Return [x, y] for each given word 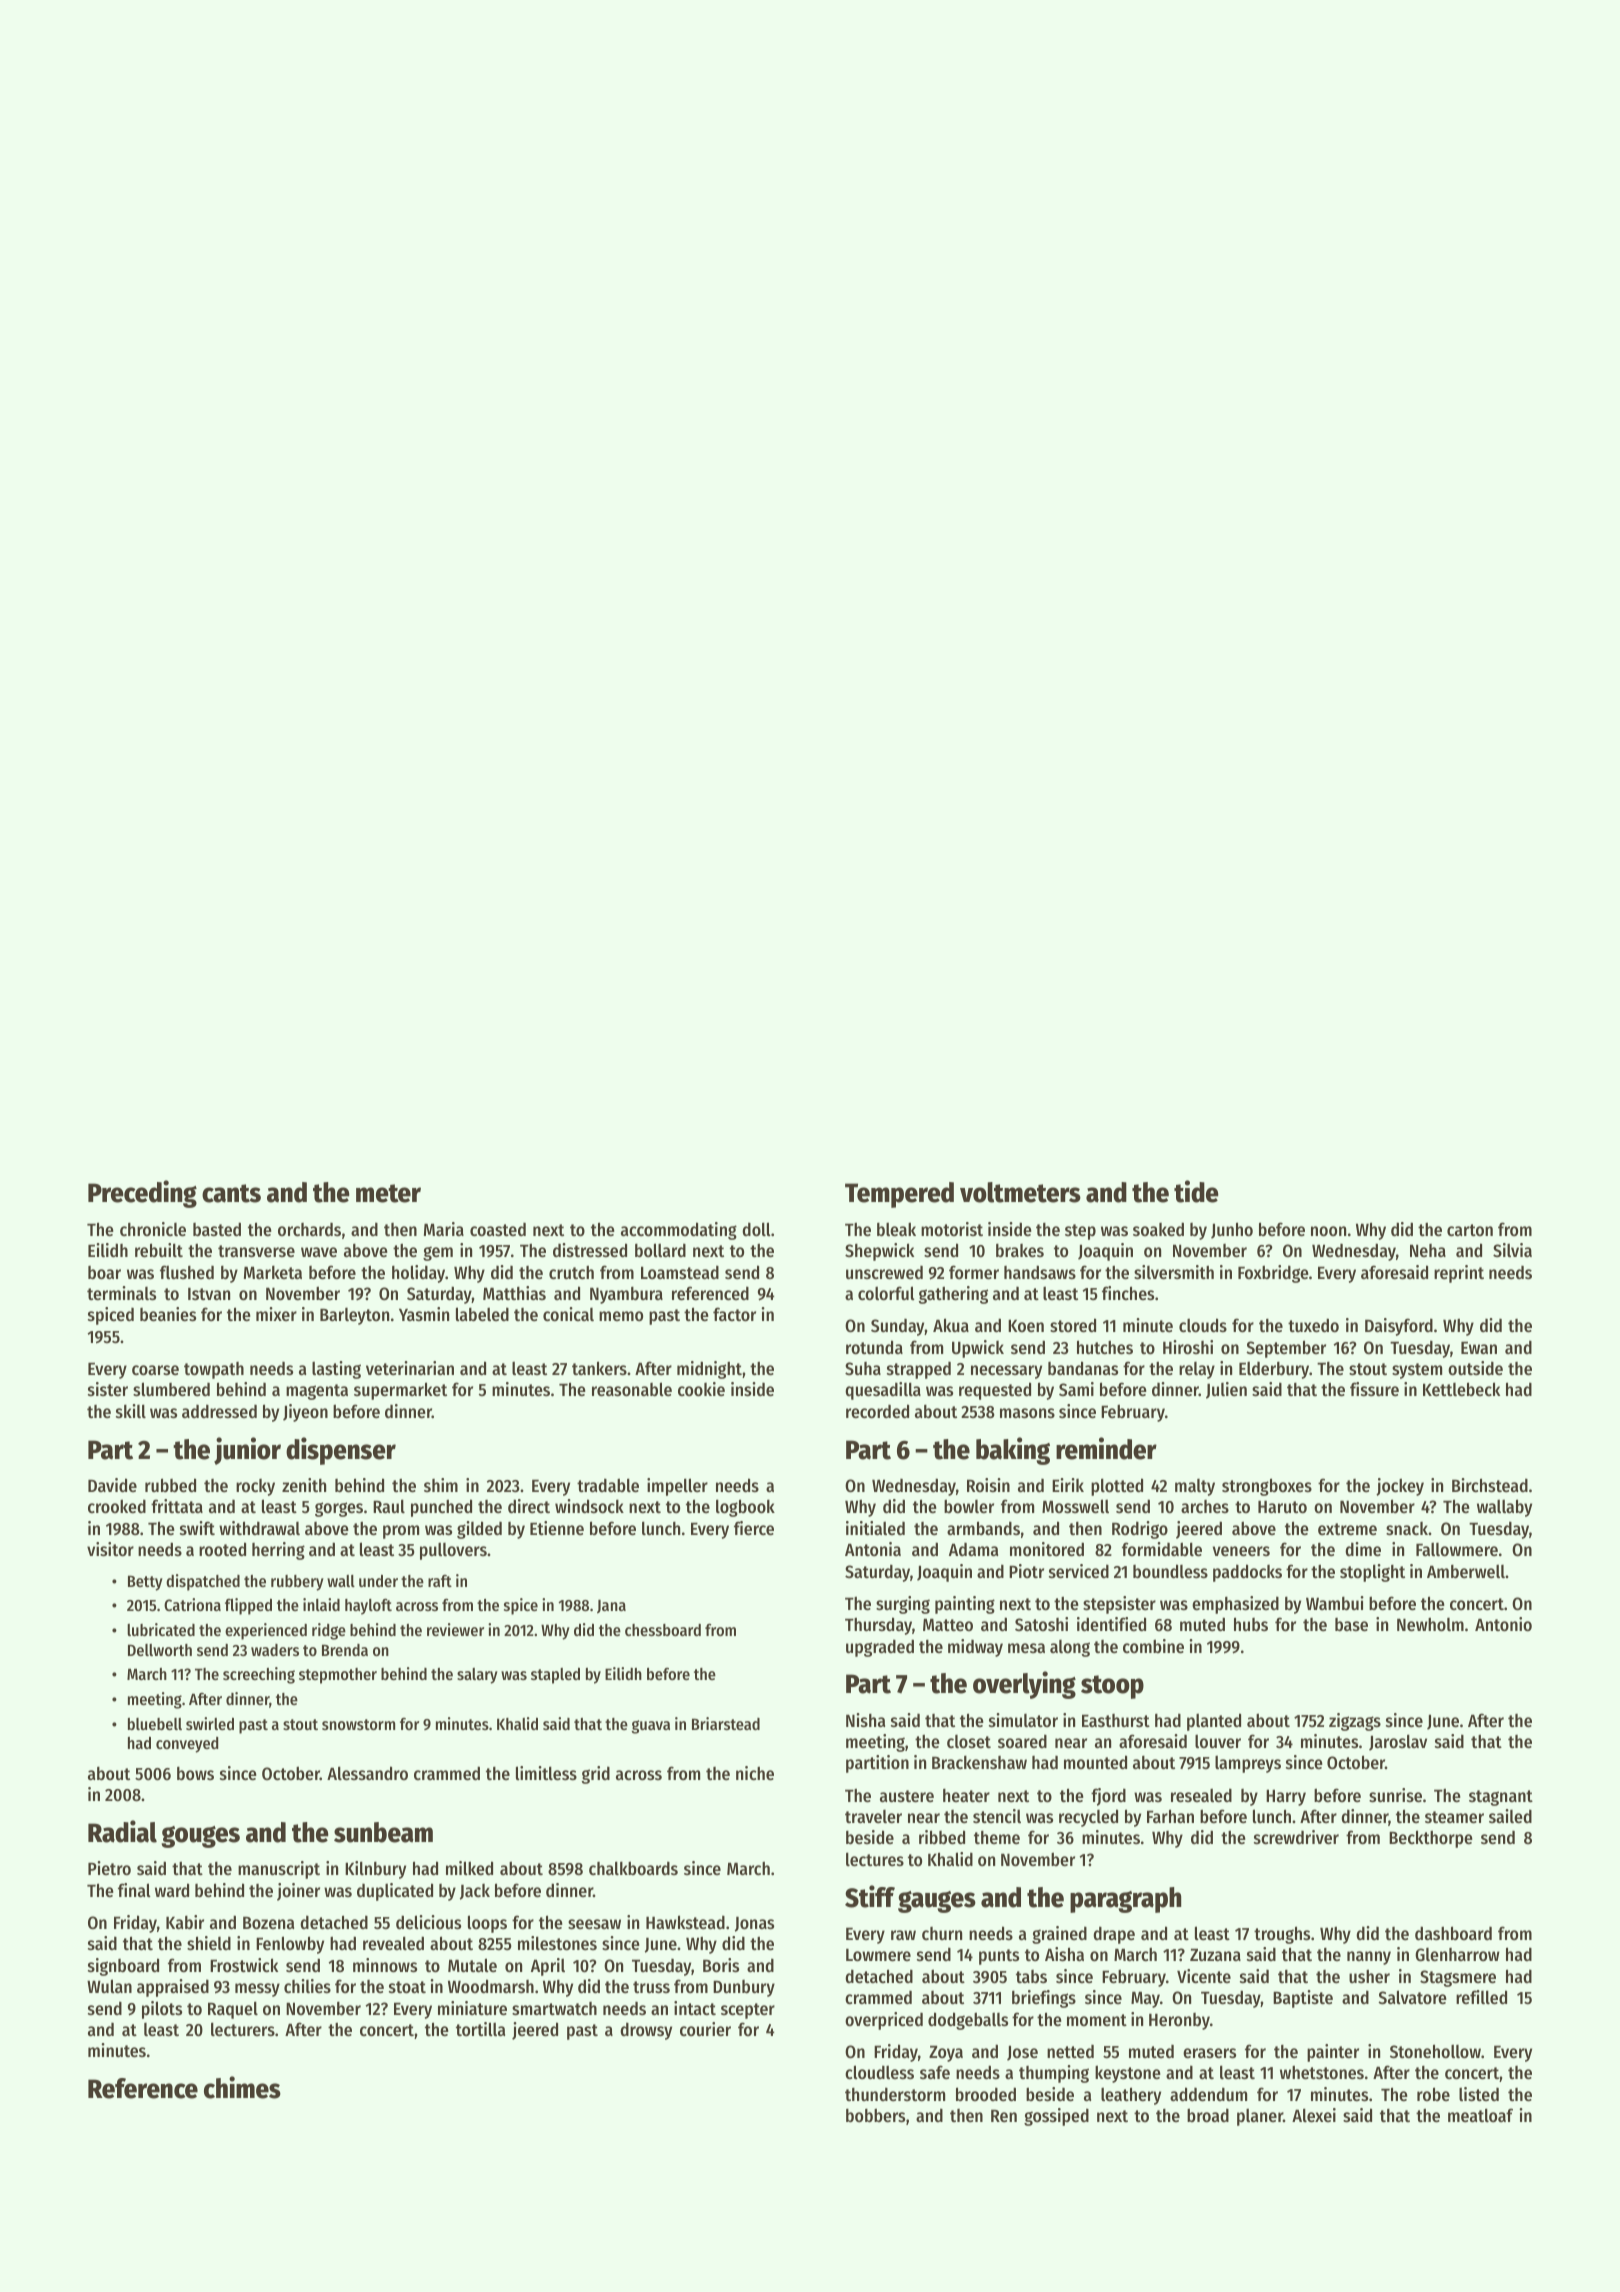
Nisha [865, 1720]
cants [231, 1193]
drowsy [646, 2031]
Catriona [192, 1604]
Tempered [899, 1195]
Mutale [472, 1965]
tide [1196, 1191]
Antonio [1503, 1624]
